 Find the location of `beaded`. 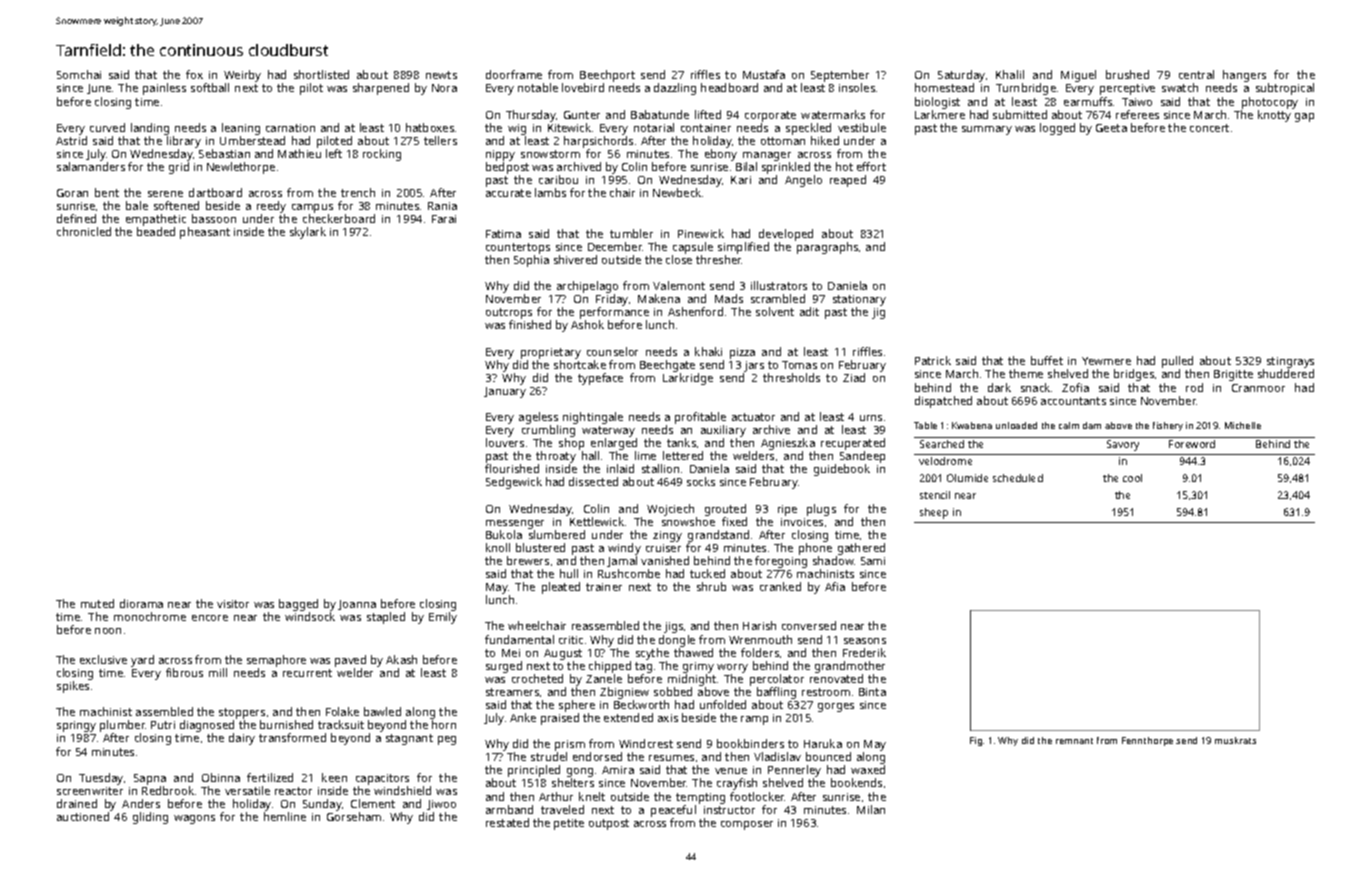

beaded is located at coordinates (156, 231).
